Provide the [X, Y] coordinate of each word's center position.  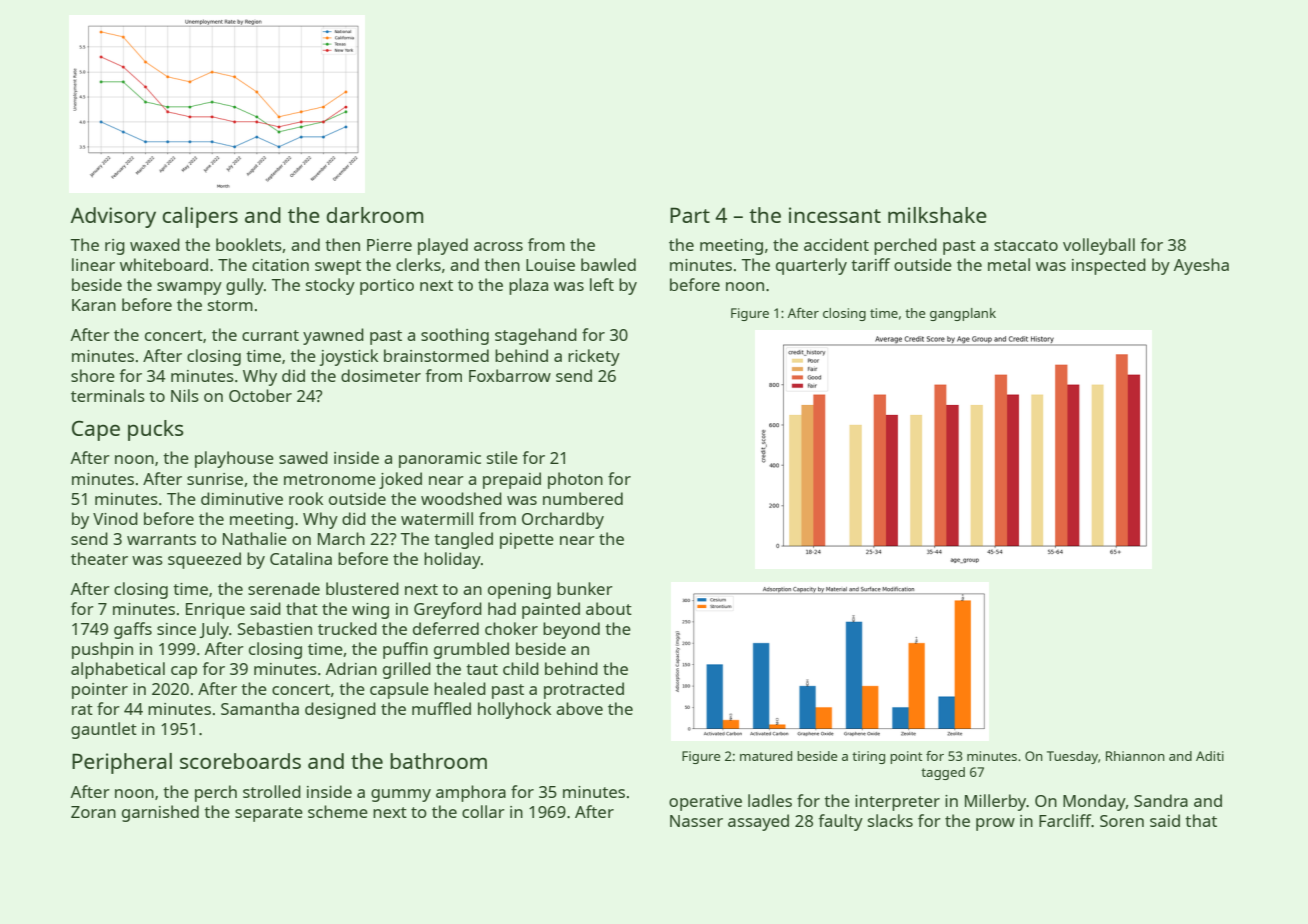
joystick [348, 357]
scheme [338, 811]
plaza [528, 286]
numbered [583, 498]
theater [99, 558]
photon [575, 480]
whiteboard [164, 264]
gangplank [963, 314]
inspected [1109, 266]
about [609, 608]
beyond [571, 630]
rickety [594, 357]
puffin [405, 650]
